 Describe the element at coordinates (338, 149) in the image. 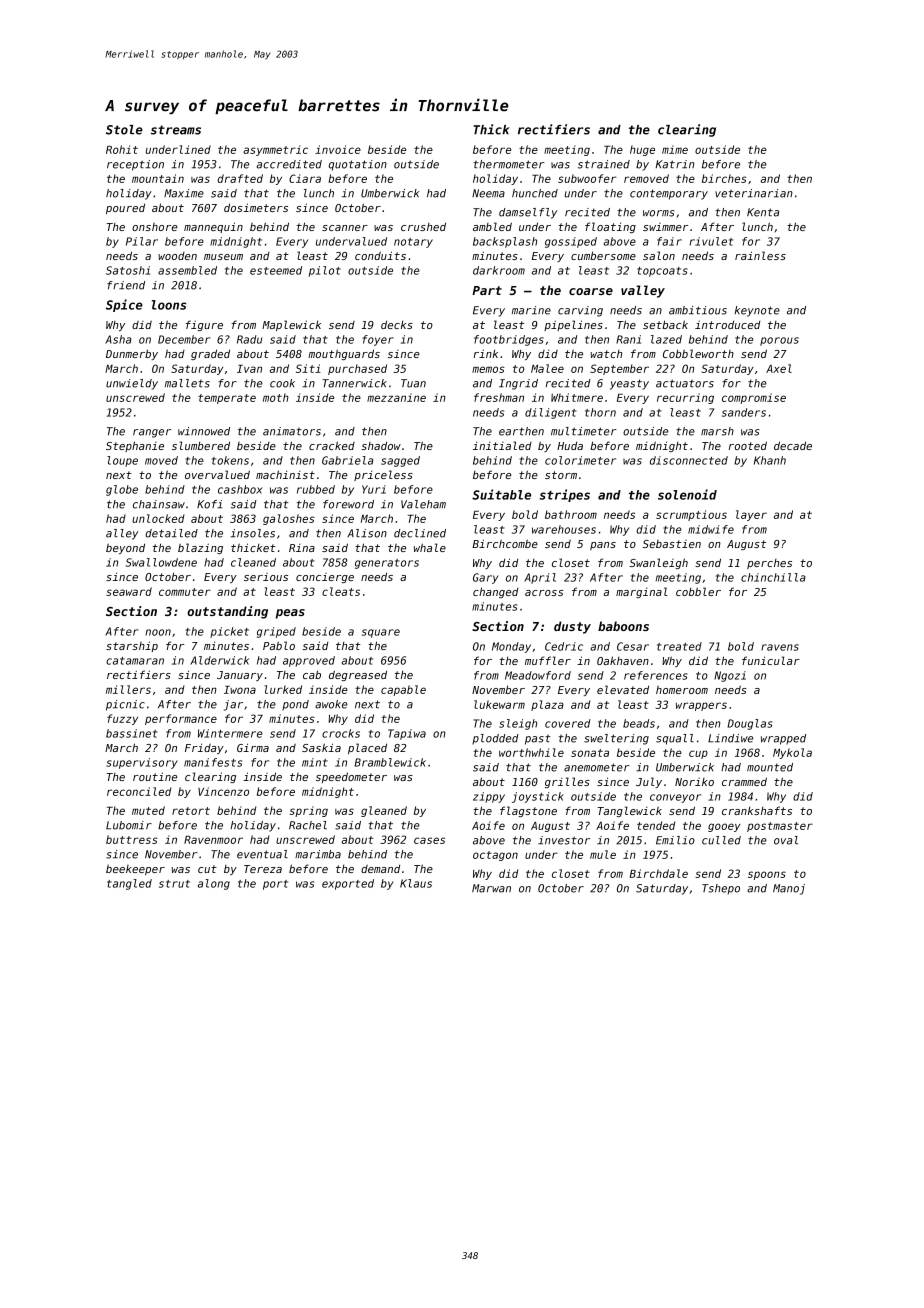

I see `invoice` at that location.
